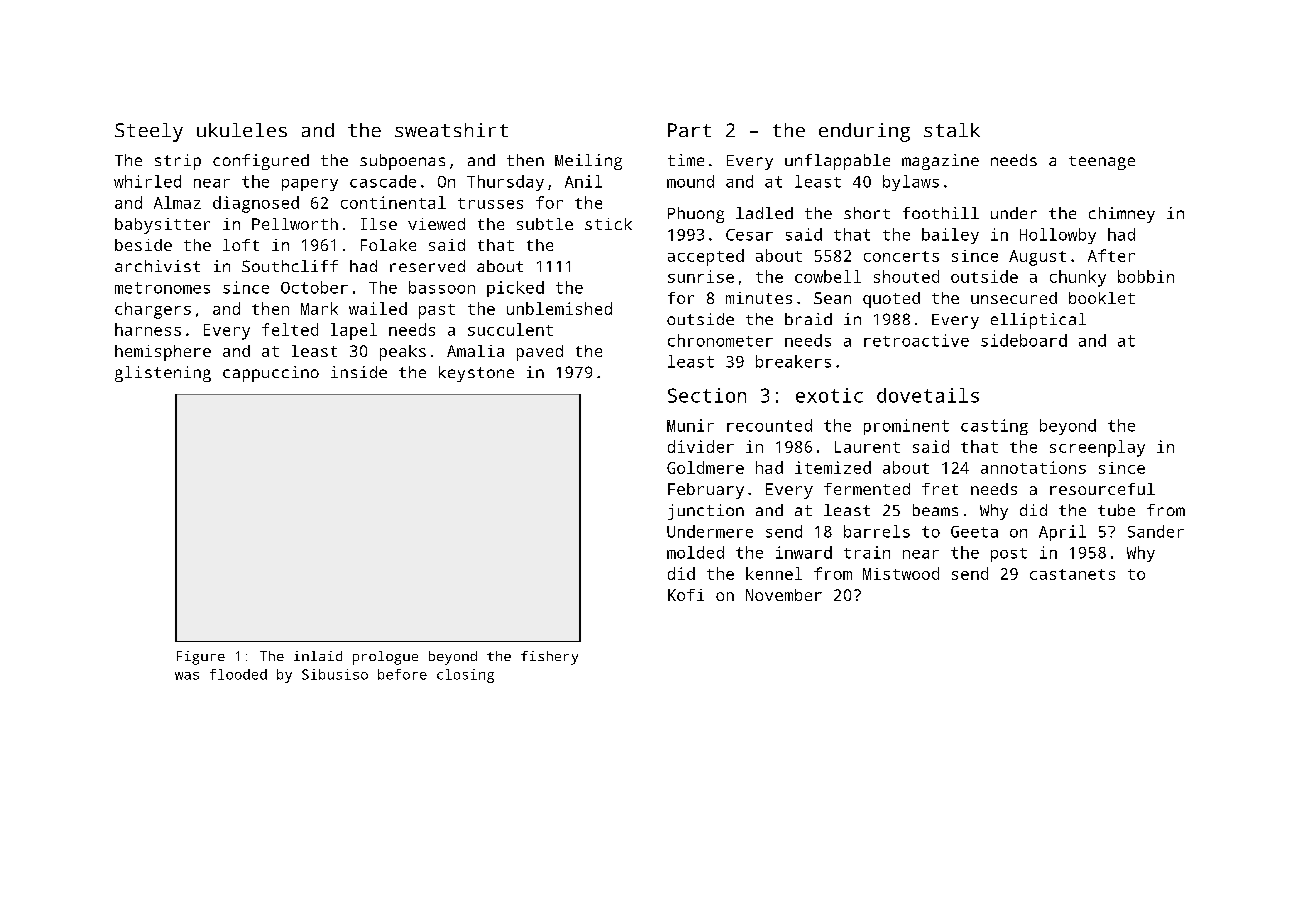 This image has width=1308, height=924. What do you see at coordinates (238, 674) in the image?
I see `flooded` at bounding box center [238, 674].
